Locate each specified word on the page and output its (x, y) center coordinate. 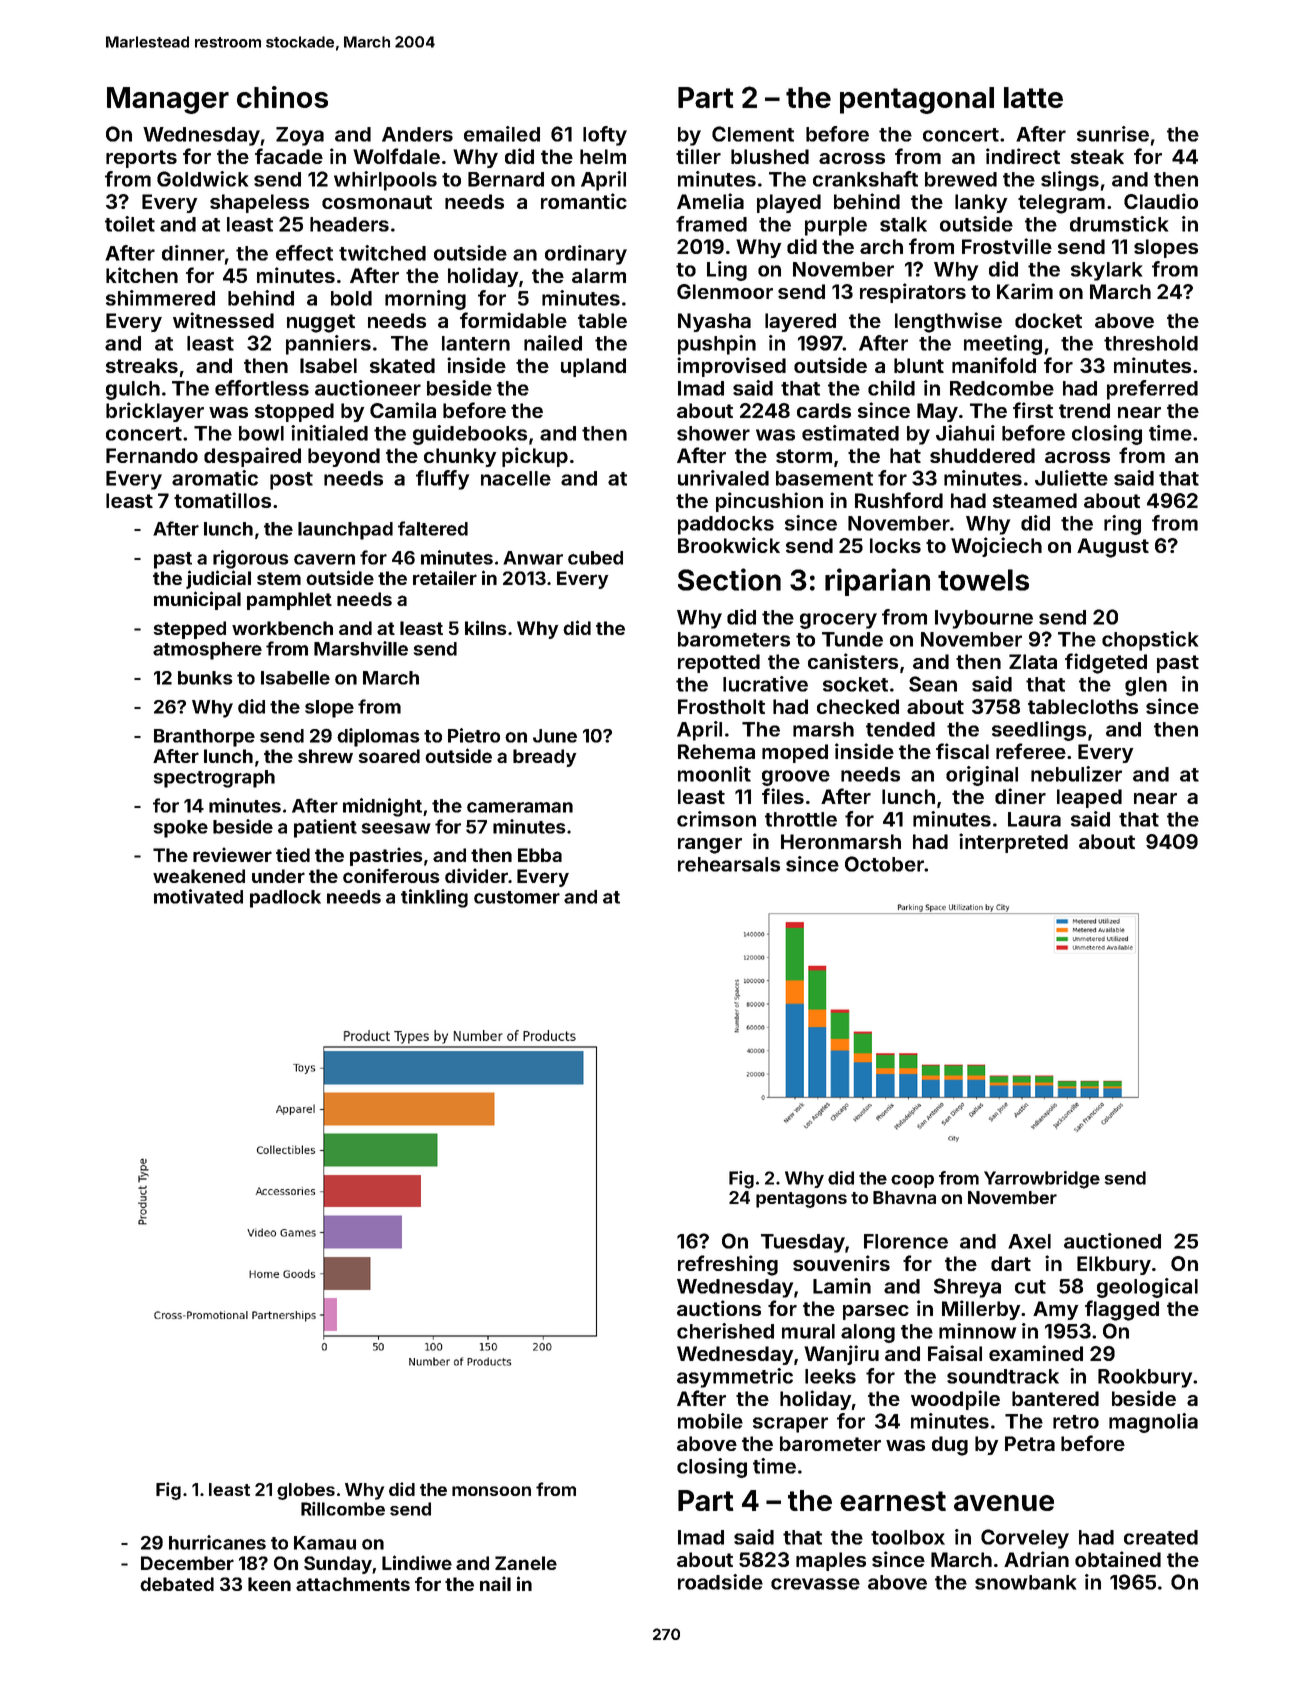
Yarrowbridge (1042, 1180)
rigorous (251, 559)
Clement (753, 134)
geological (1147, 1288)
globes (306, 1491)
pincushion (769, 502)
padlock (285, 899)
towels (983, 580)
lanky (981, 203)
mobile (710, 1421)
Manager (168, 100)
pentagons (801, 1200)
